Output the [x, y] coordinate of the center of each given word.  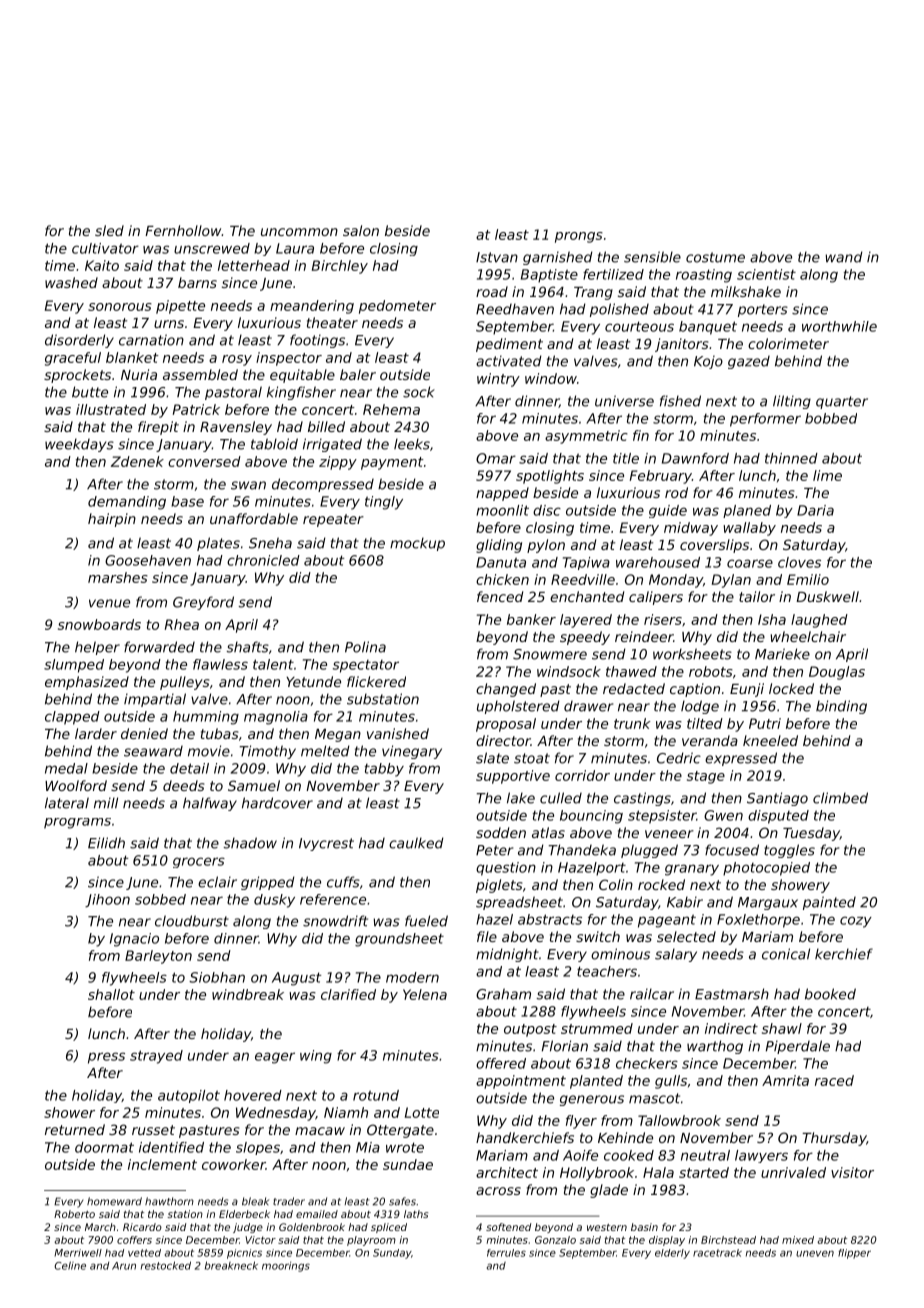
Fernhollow [183, 230]
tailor [757, 596]
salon [361, 230]
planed [747, 511]
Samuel [254, 785]
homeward [114, 1201]
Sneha [270, 543]
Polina [365, 647]
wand [844, 257]
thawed [631, 671]
